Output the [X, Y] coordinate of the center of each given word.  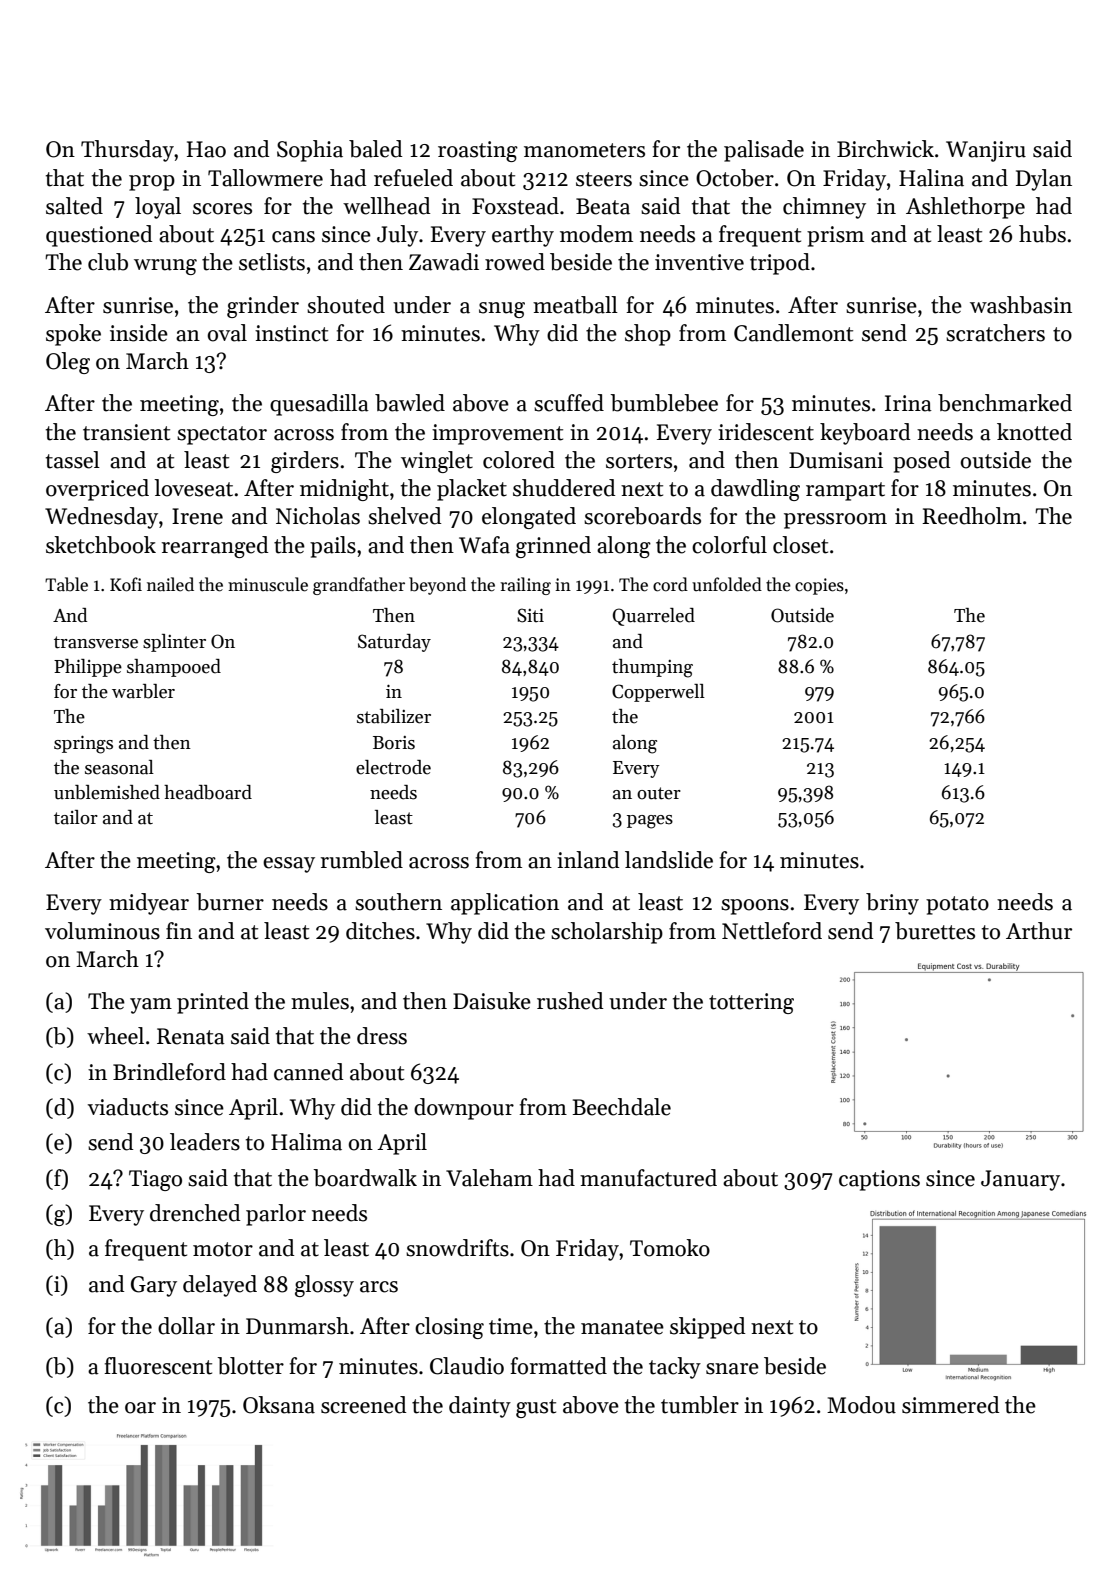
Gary [154, 1286]
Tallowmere [265, 178]
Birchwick [885, 149]
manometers [584, 150]
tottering [751, 1003]
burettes [935, 931]
